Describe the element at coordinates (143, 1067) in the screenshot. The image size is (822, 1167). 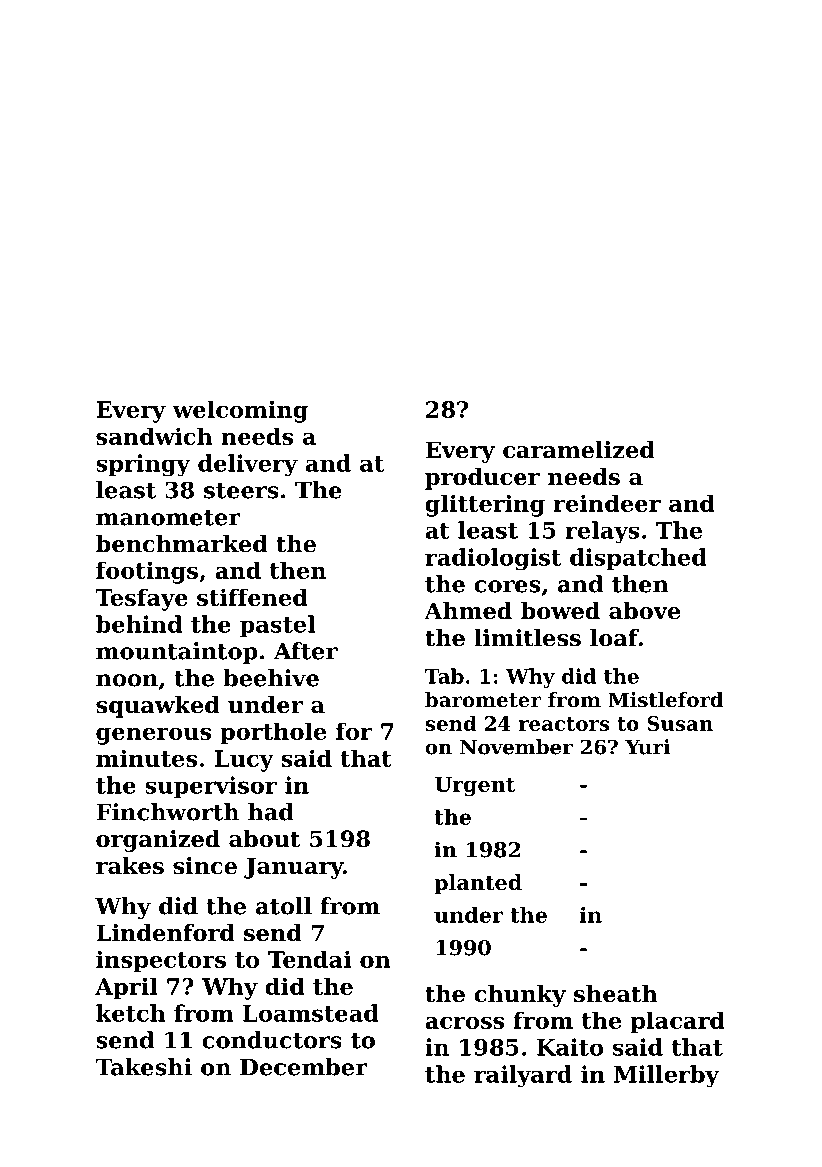
I see `Takeshi` at that location.
